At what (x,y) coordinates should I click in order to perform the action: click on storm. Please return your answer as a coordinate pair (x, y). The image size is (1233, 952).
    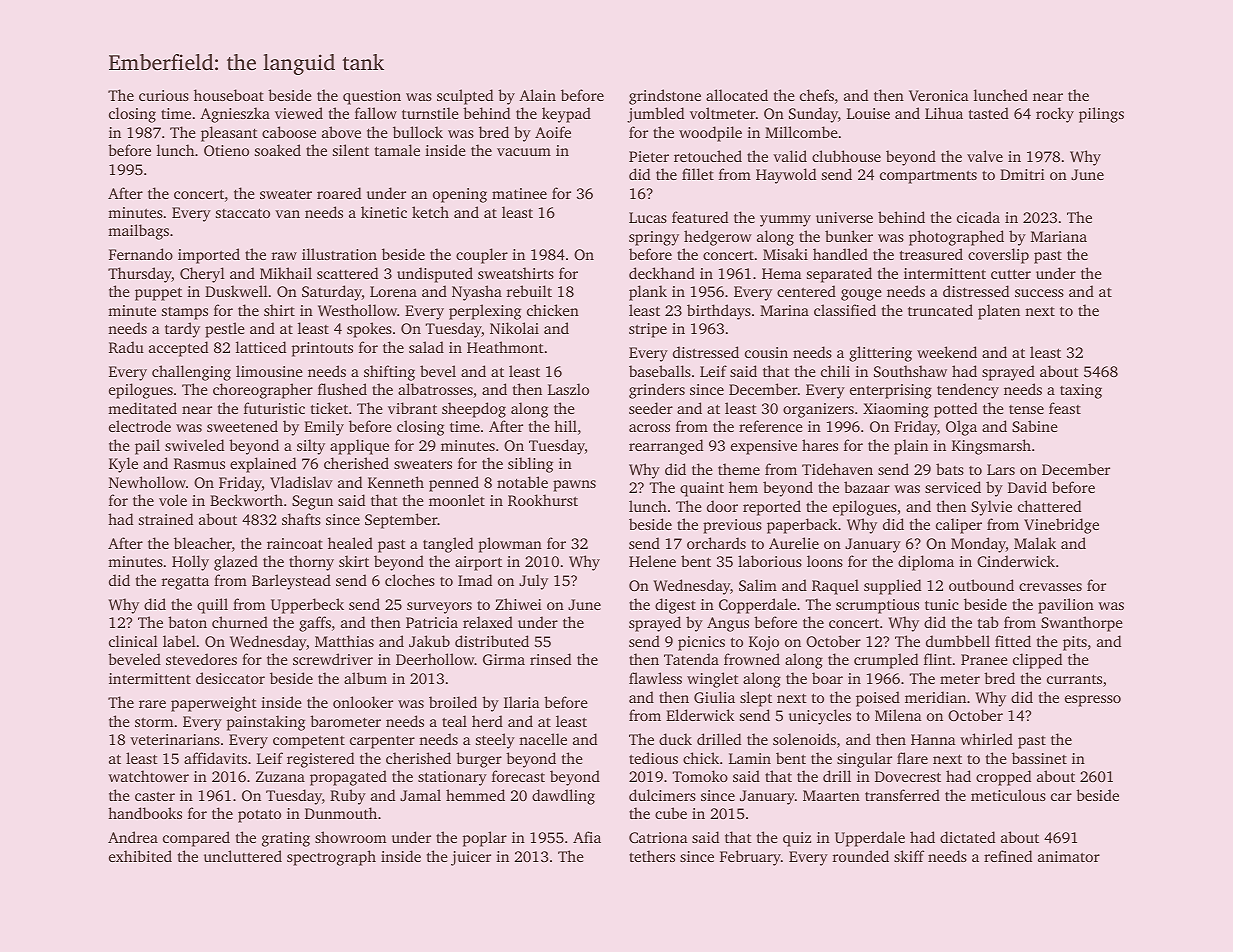
    Looking at the image, I should click on (154, 722).
